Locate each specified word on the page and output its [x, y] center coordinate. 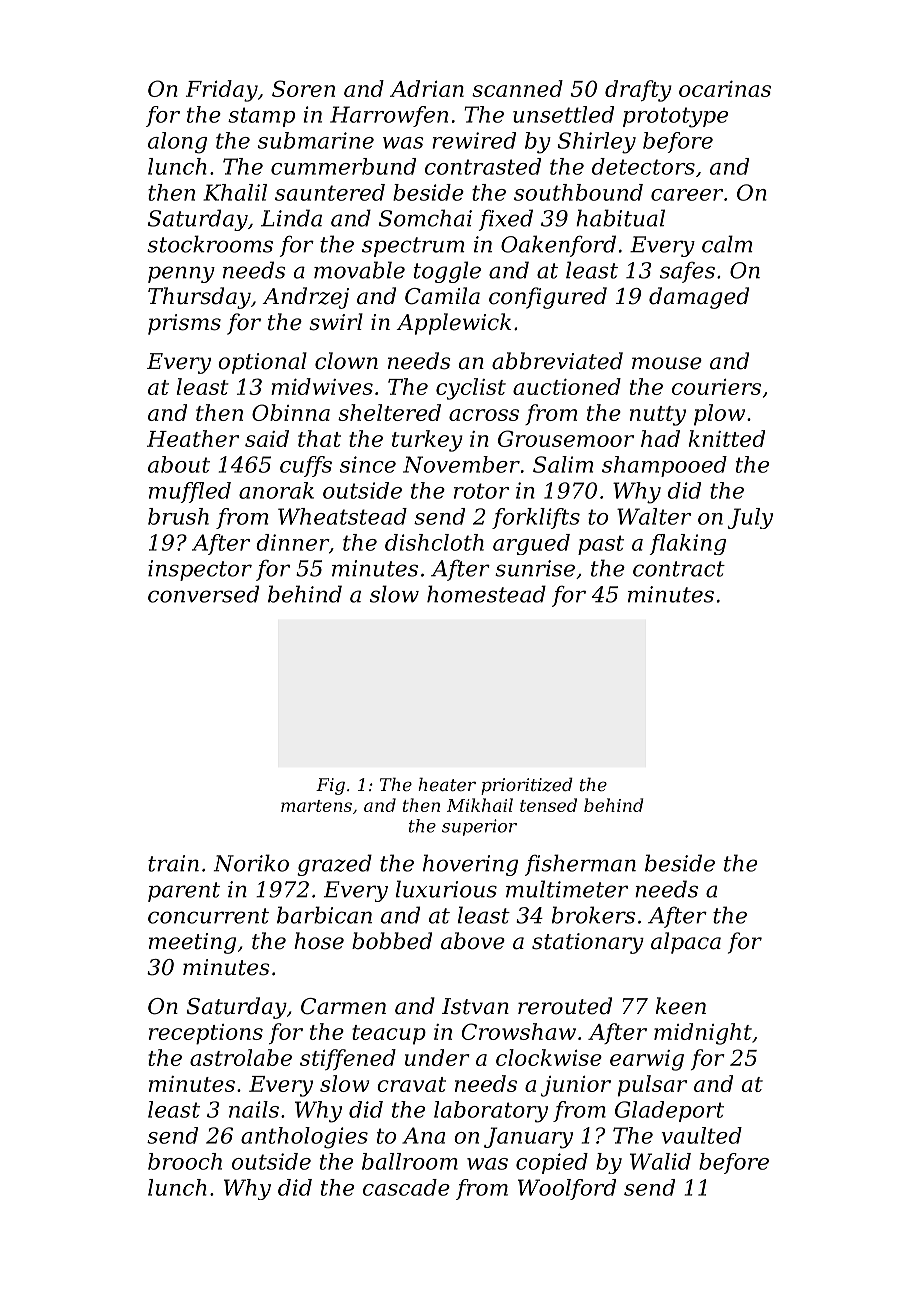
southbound [578, 192]
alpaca [686, 943]
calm [727, 244]
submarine [316, 140]
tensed [548, 805]
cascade [406, 1187]
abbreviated [557, 361]
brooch [185, 1161]
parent [184, 892]
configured [548, 298]
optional [262, 363]
